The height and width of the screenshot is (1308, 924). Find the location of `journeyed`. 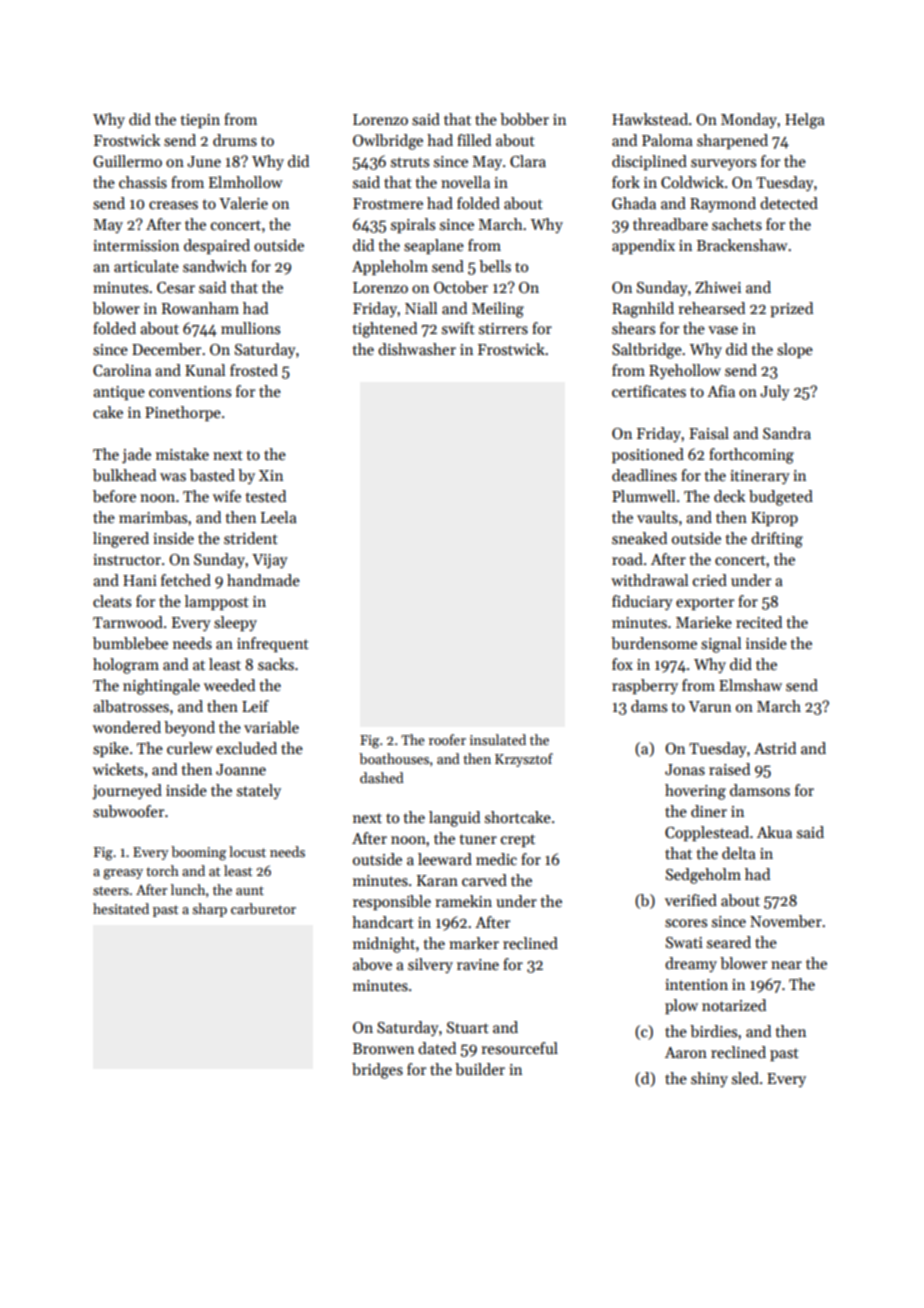

journeyed is located at coordinates (127, 791).
